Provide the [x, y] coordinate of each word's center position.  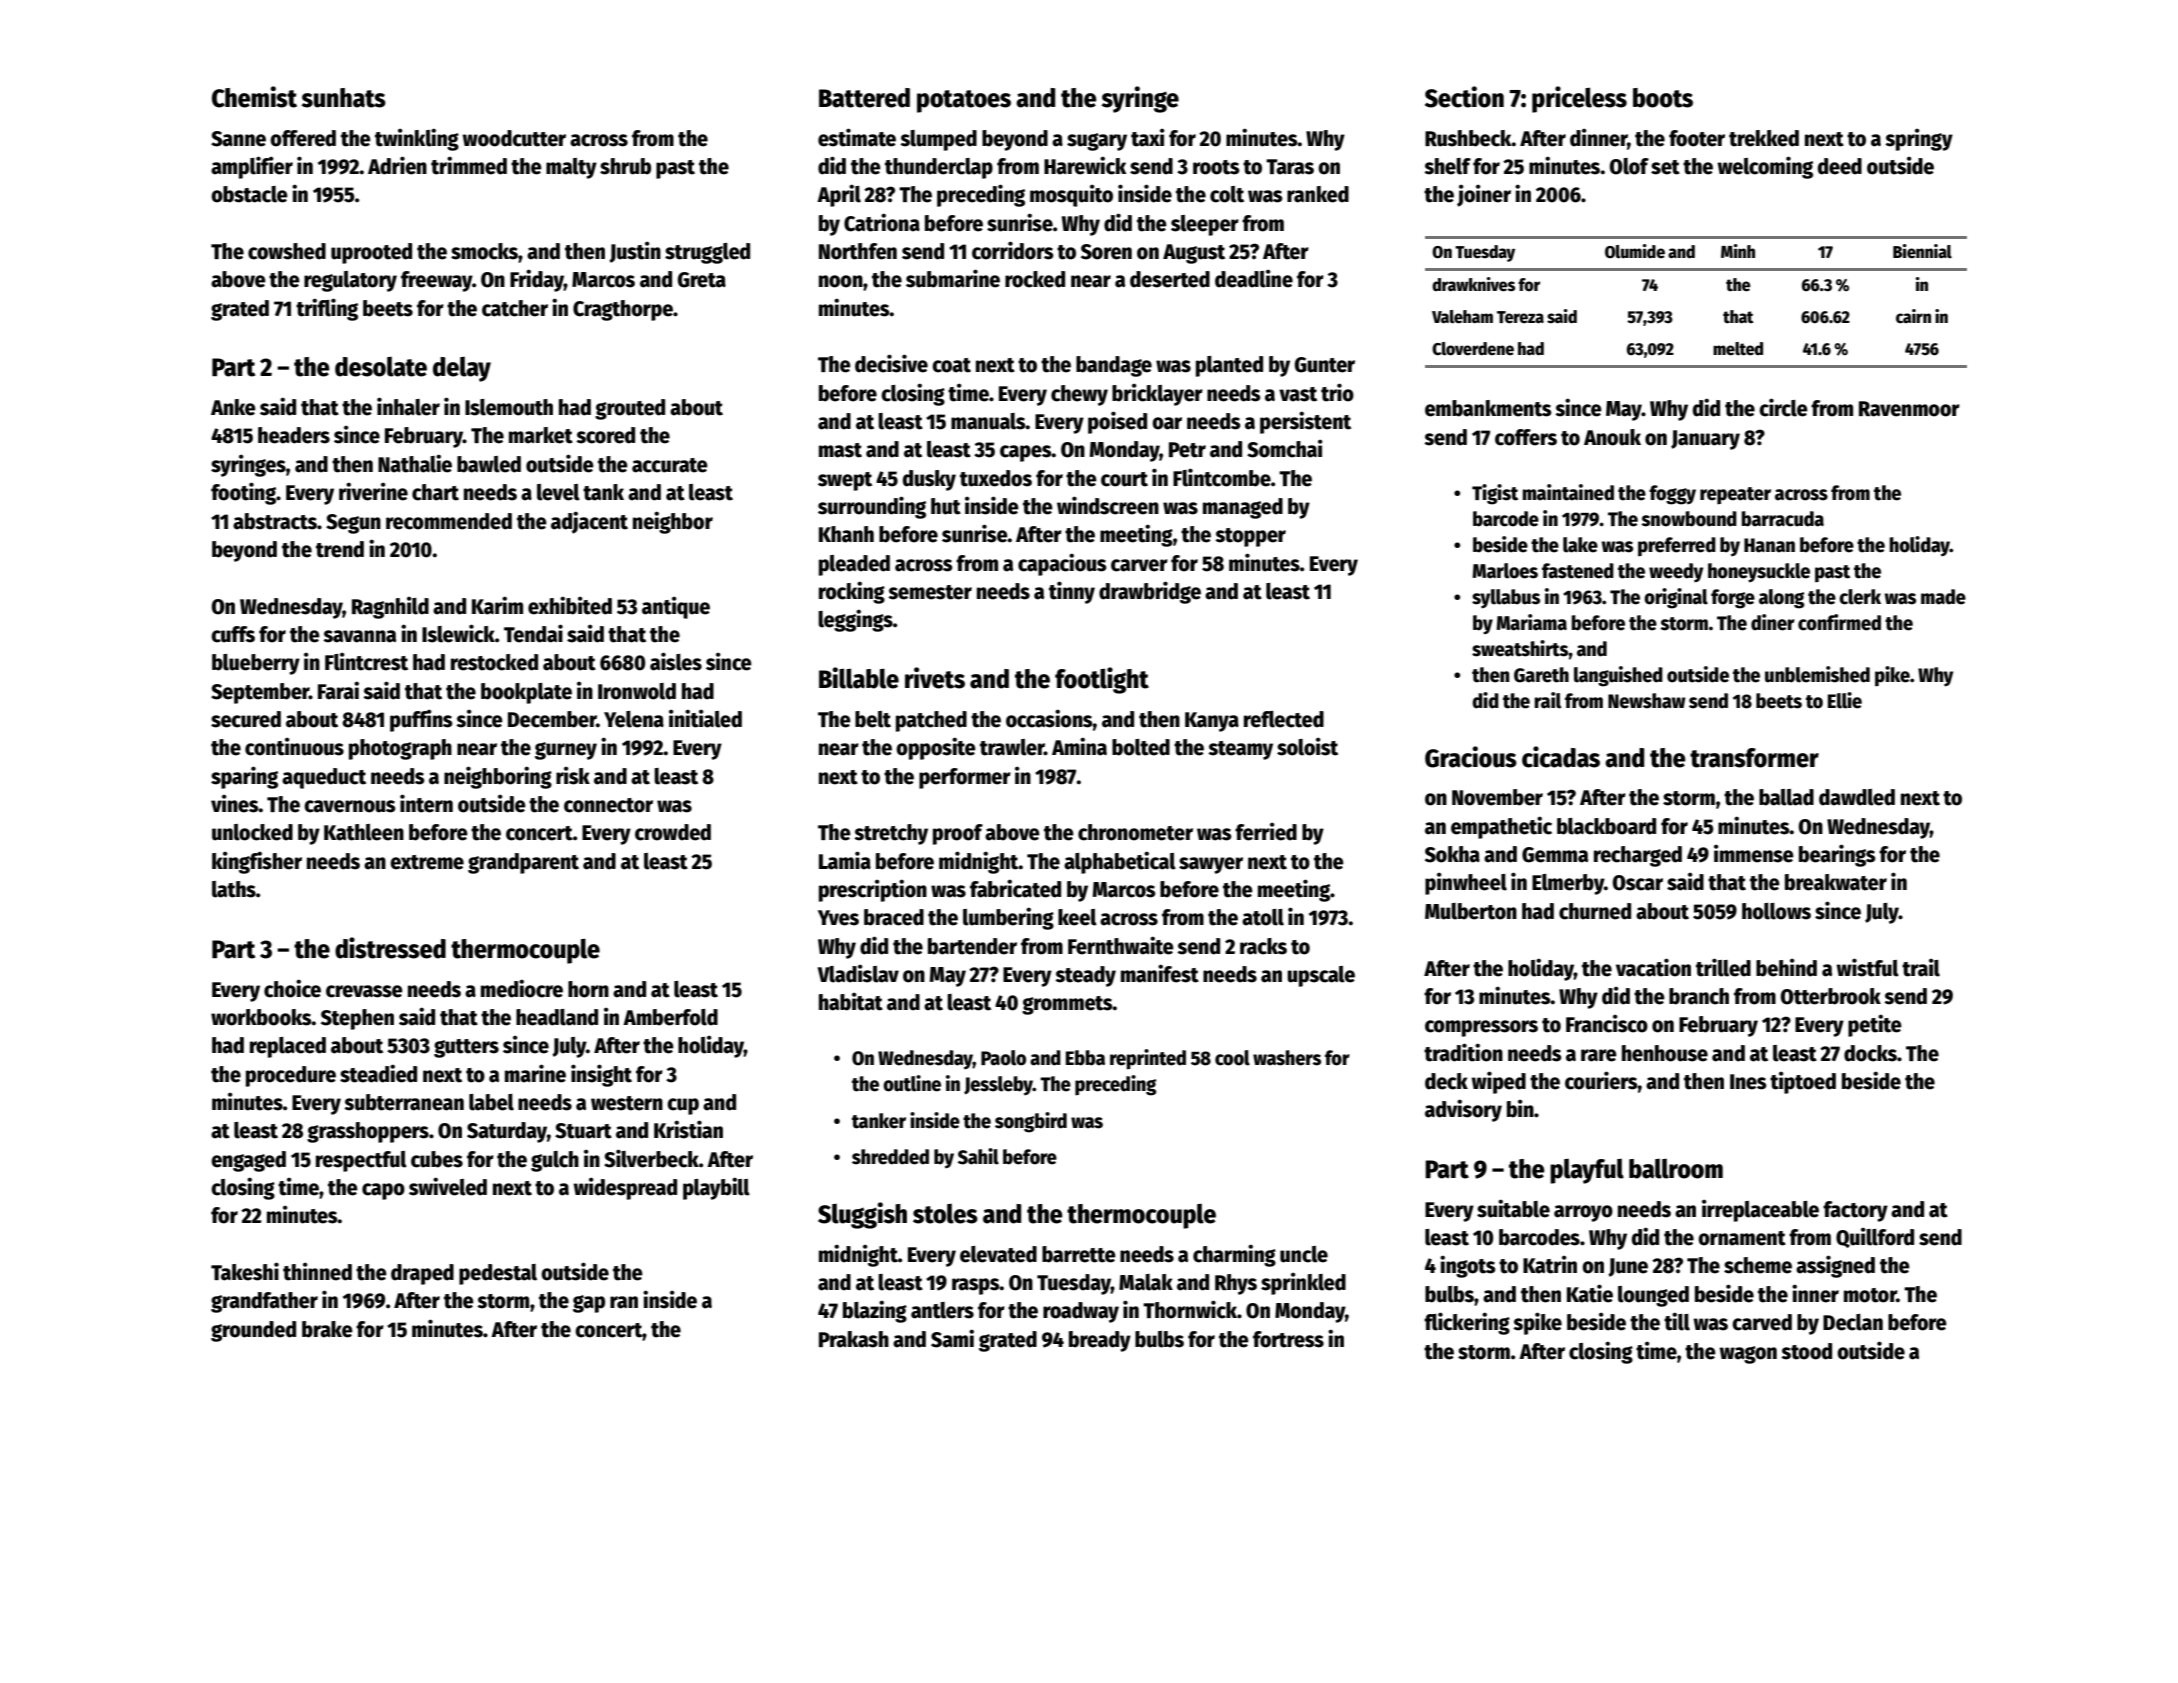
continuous [294, 746]
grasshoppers [368, 1132]
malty [571, 168]
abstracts [275, 521]
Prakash [854, 1339]
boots [1663, 98]
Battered [864, 98]
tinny [1072, 592]
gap [589, 1304]
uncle [1304, 1254]
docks [1870, 1053]
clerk [1860, 597]
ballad [1786, 797]
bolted [1141, 747]
